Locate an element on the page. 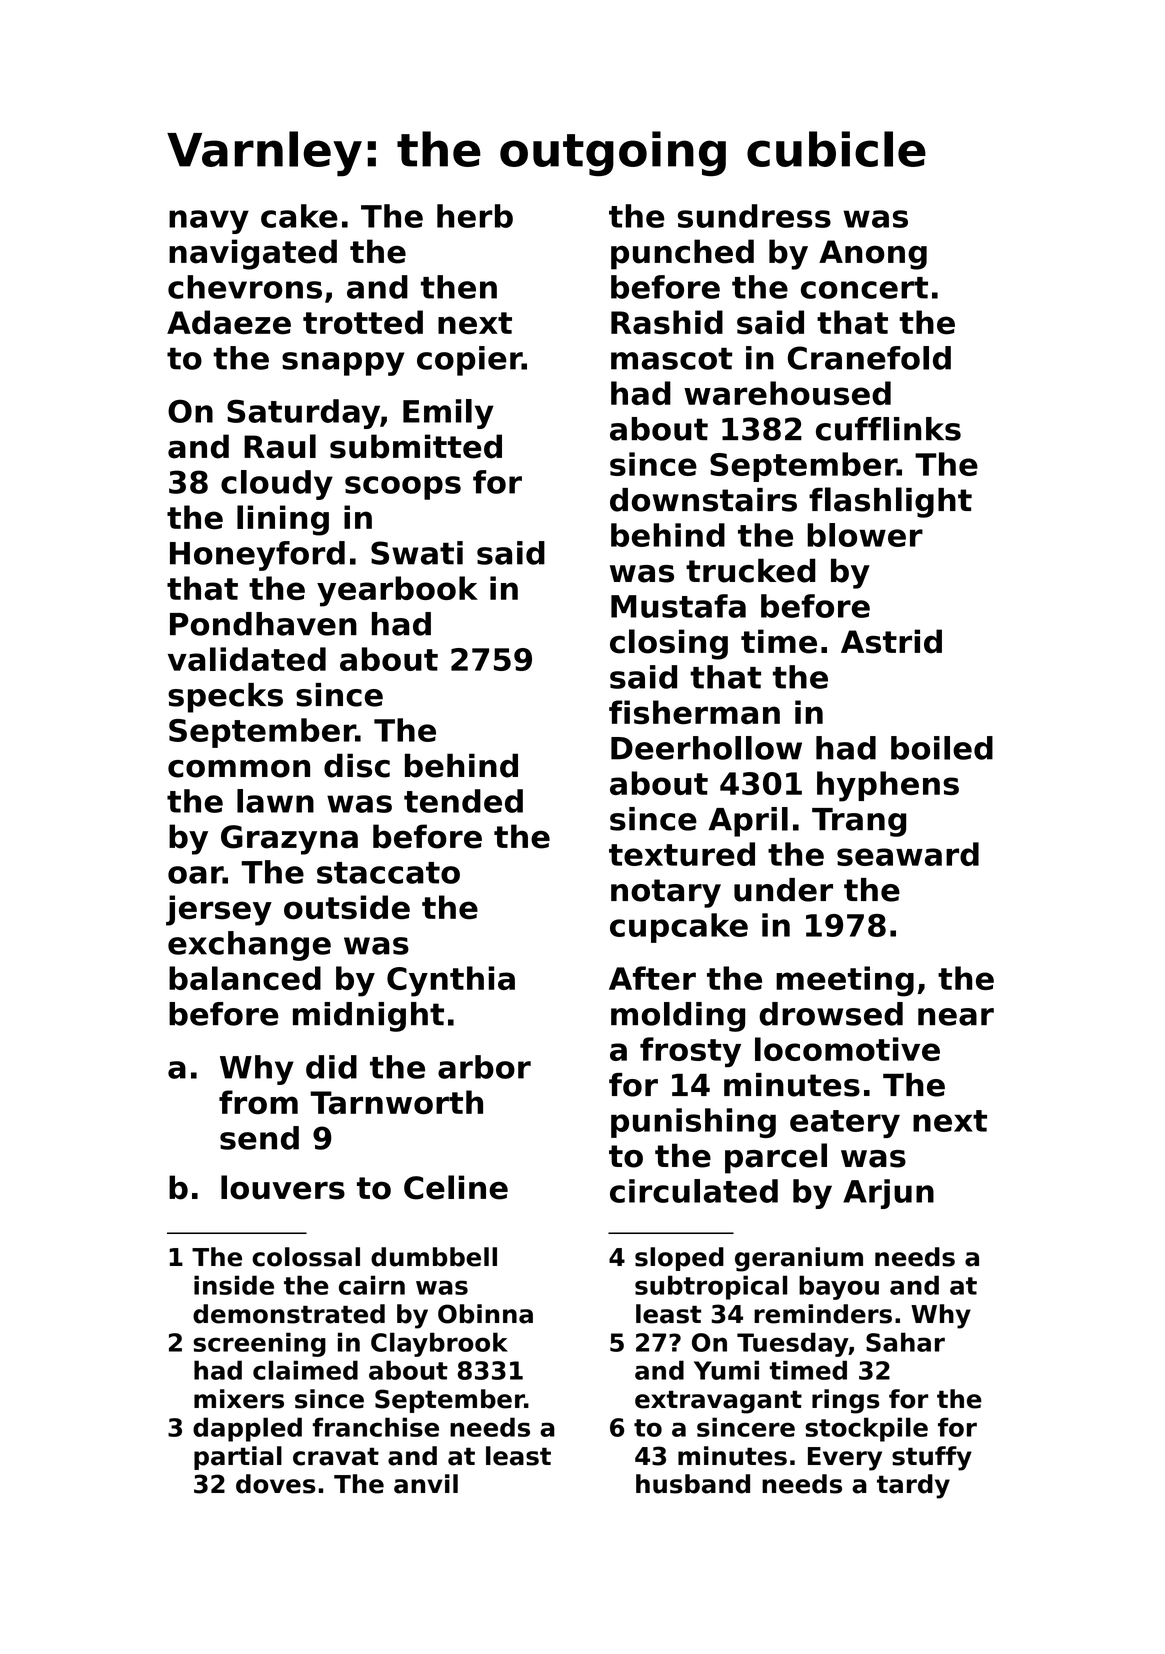 The height and width of the image is (1654, 1165). Anong is located at coordinates (873, 255).
